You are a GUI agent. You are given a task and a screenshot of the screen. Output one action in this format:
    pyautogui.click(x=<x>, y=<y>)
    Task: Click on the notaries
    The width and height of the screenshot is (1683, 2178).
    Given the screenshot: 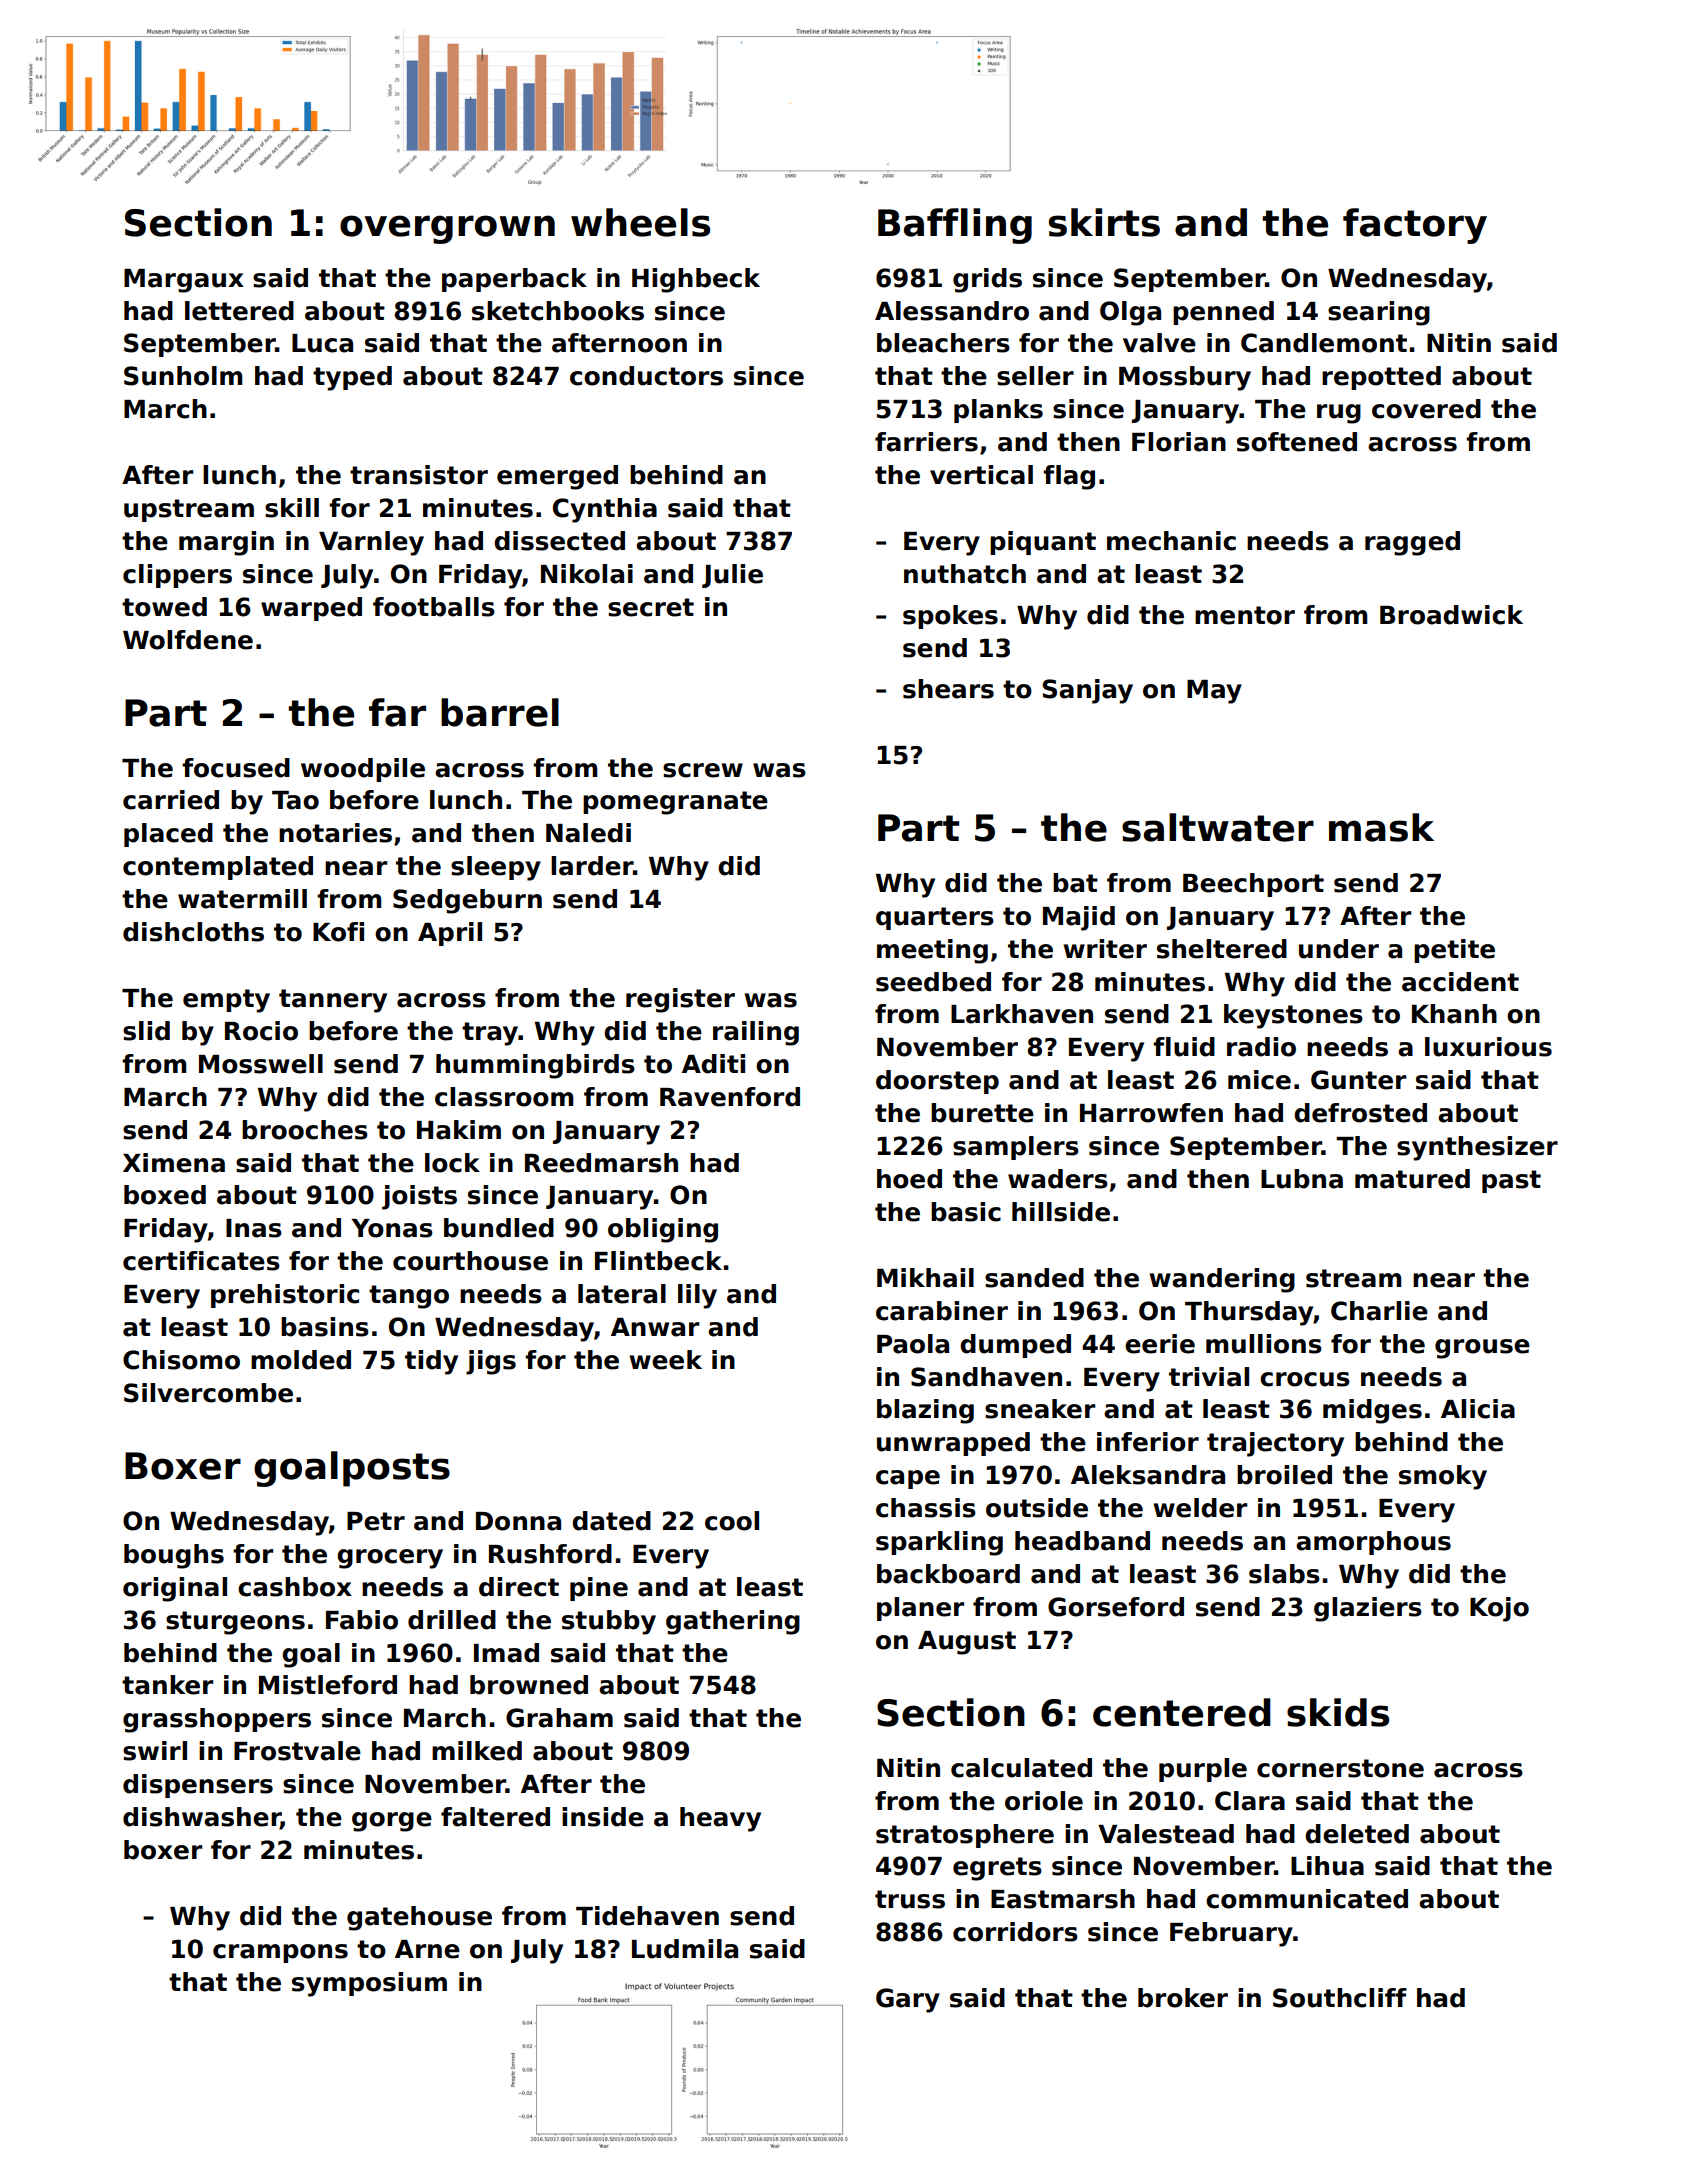 What is the action you would take?
    pyautogui.click(x=335, y=833)
